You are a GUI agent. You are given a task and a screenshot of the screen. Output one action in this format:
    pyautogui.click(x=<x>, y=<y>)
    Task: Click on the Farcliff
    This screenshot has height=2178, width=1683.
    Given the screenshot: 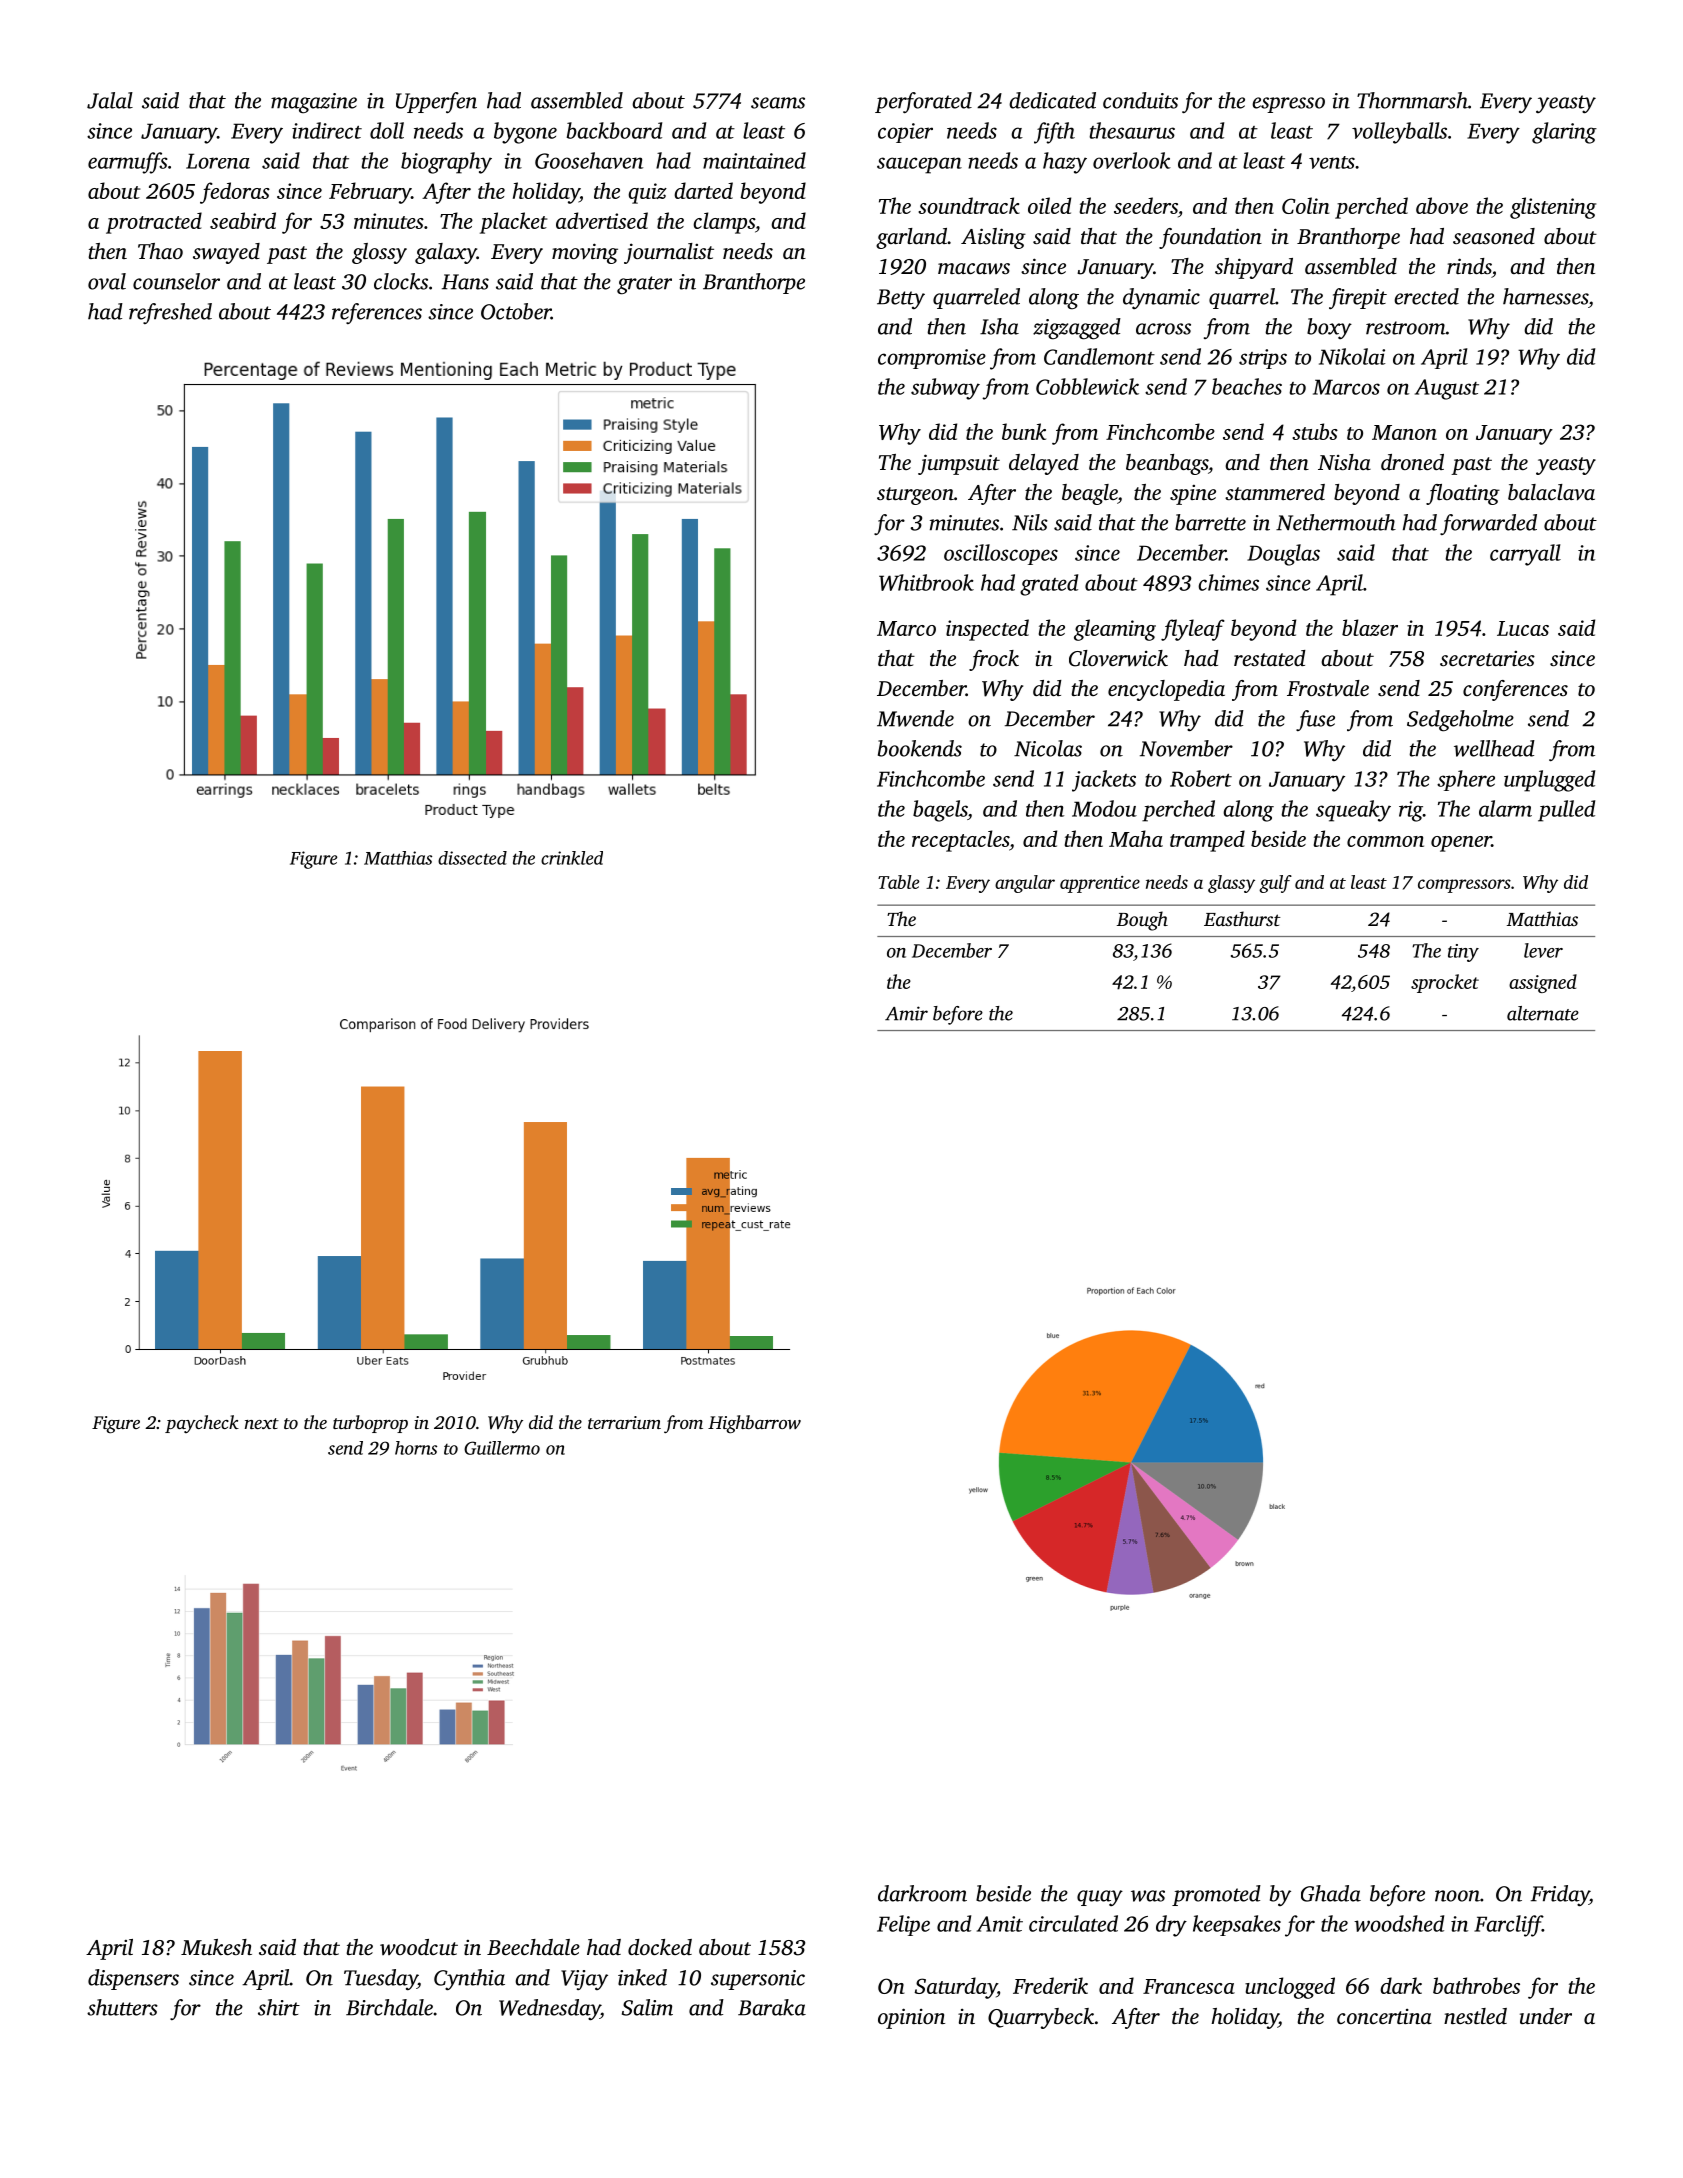 What is the action you would take?
    pyautogui.click(x=1508, y=1926)
